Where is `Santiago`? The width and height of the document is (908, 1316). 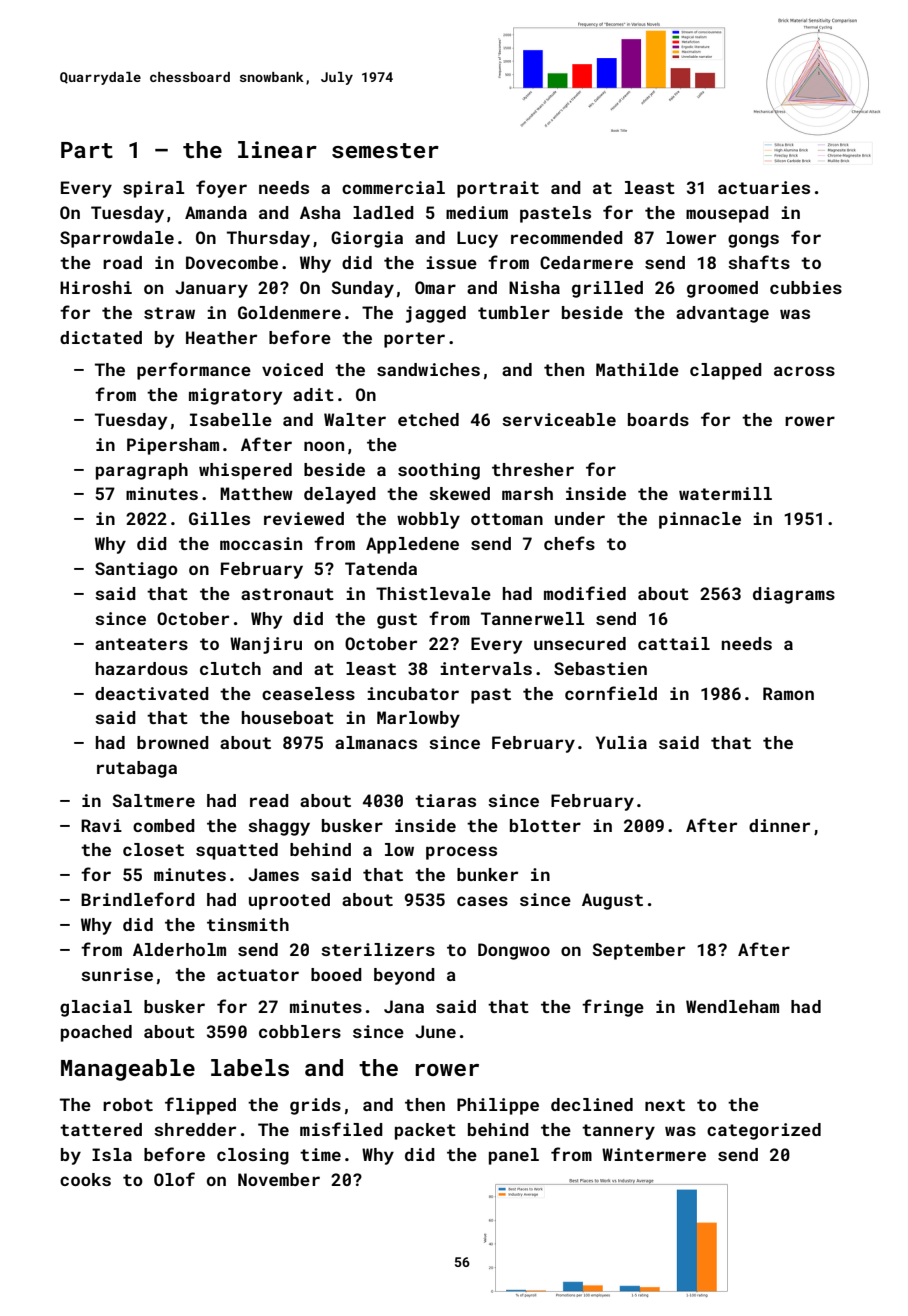 Santiago is located at coordinates (136, 570).
